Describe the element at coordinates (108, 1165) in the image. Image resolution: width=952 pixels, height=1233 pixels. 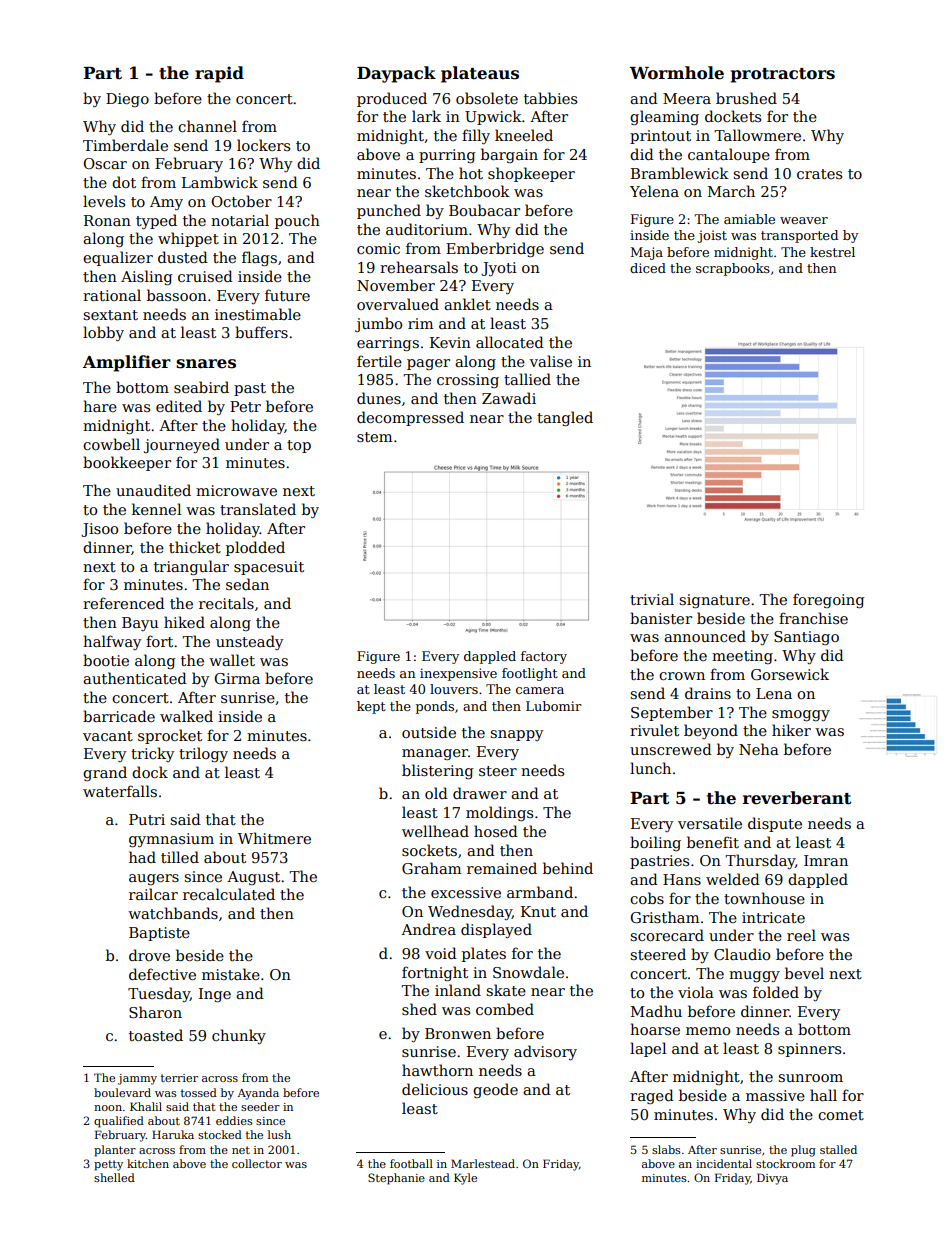
I see `petty` at that location.
